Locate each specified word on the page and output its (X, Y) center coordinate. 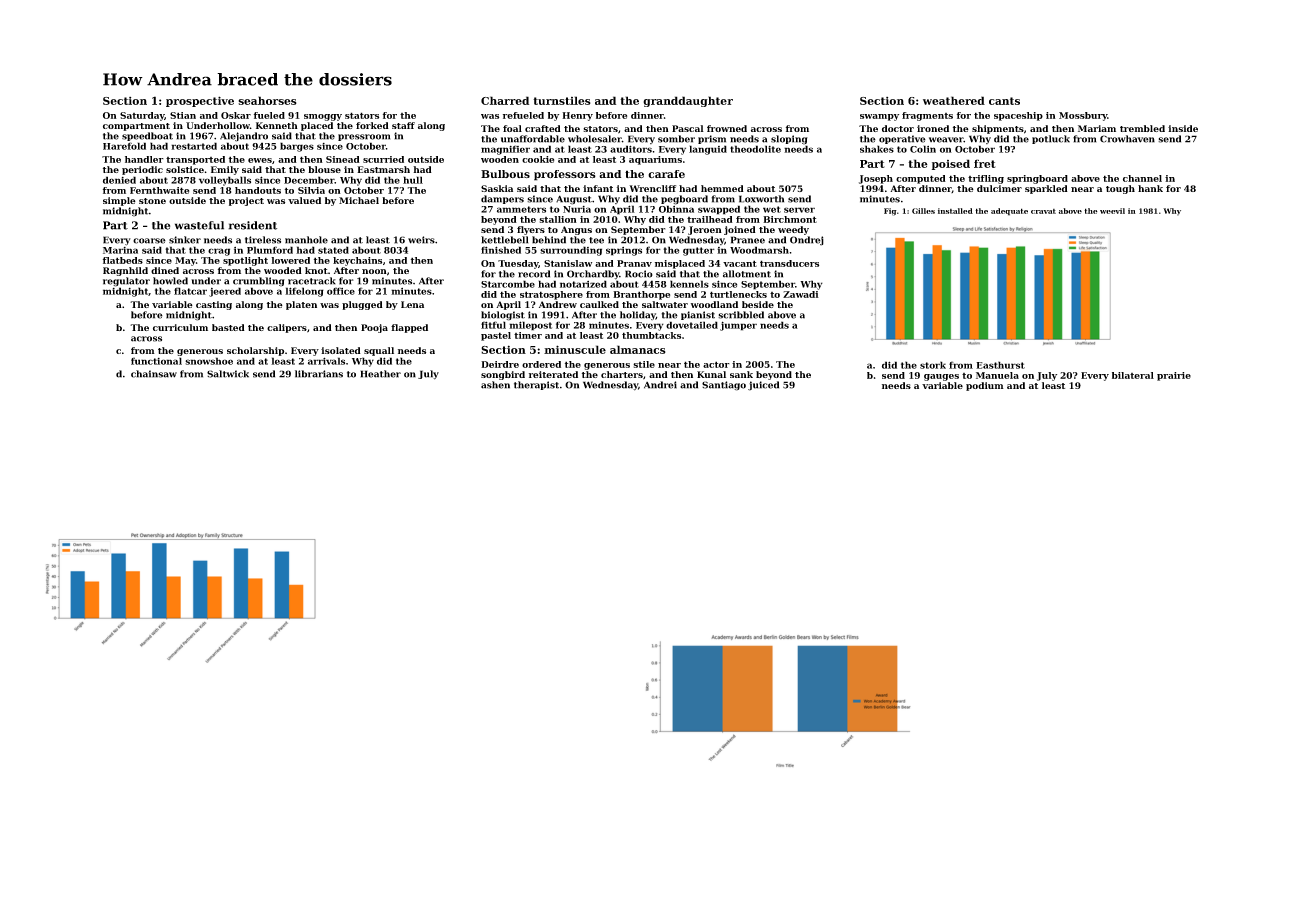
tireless (263, 240)
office (341, 291)
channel (1142, 178)
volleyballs (225, 181)
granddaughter (688, 101)
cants (1004, 101)
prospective (200, 101)
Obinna (676, 209)
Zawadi (801, 294)
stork (933, 365)
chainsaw (154, 374)
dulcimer (999, 188)
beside (758, 304)
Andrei (660, 385)
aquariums (655, 160)
